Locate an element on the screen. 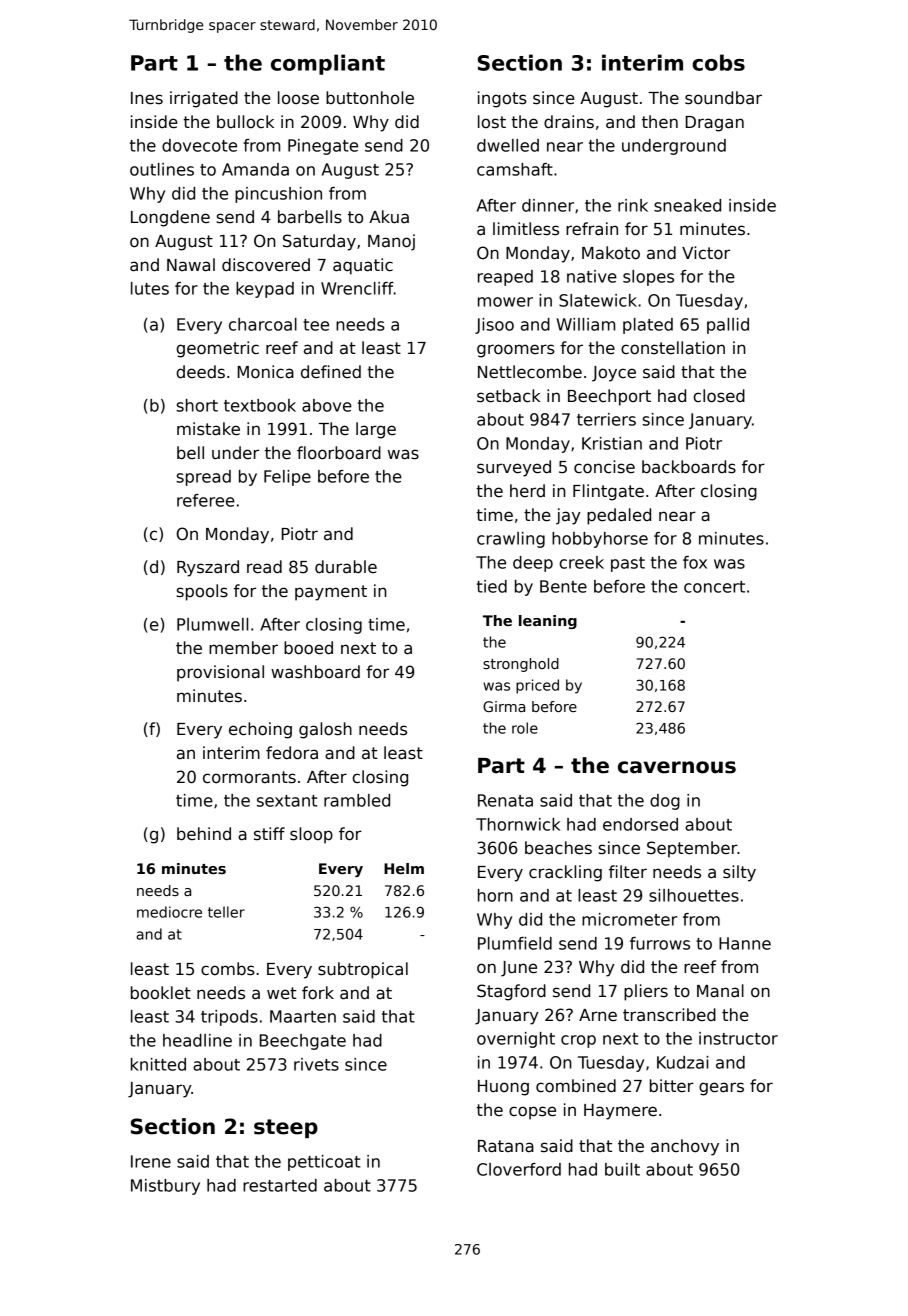  provisional is located at coordinates (220, 673).
